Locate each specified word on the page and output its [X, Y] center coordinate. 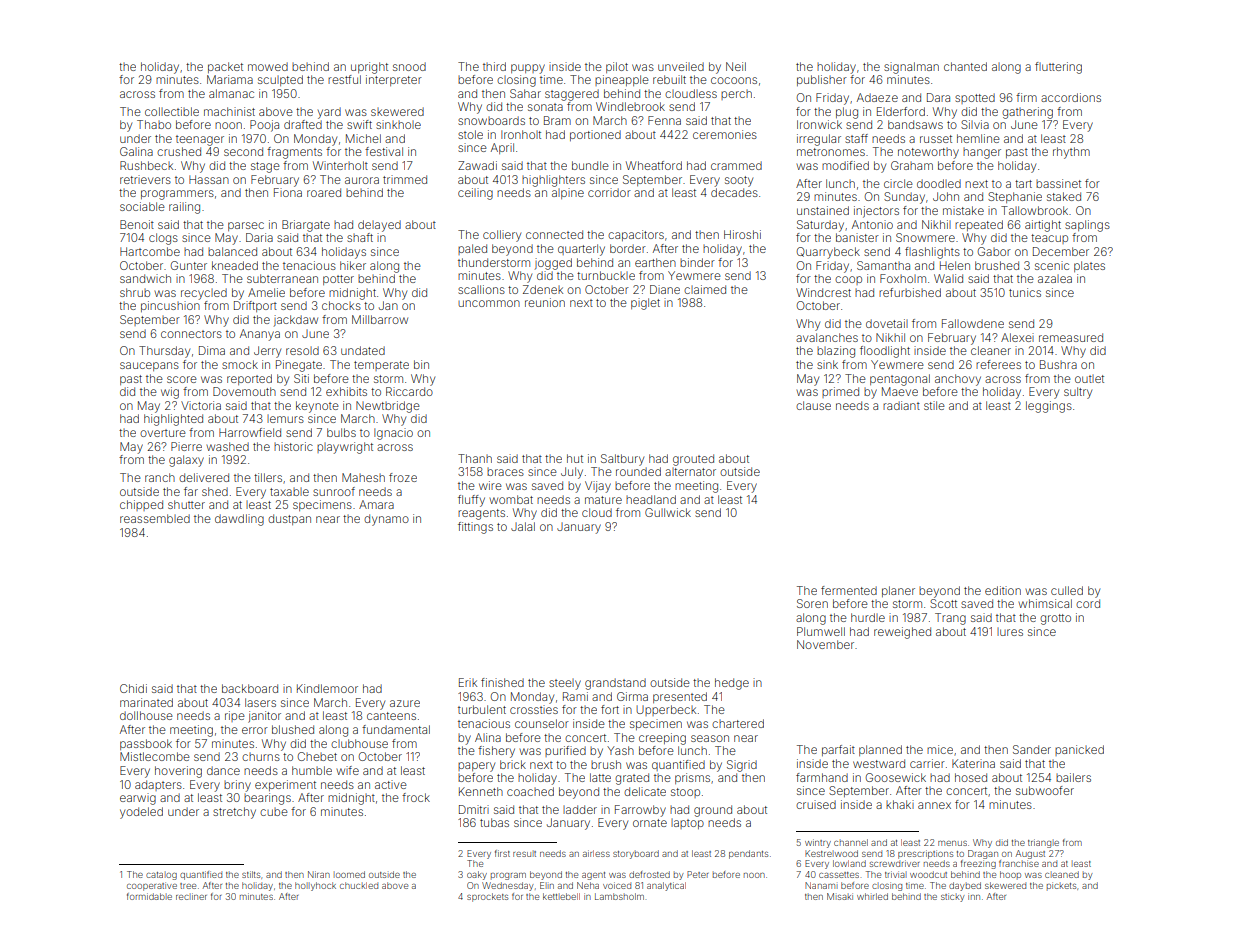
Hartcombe [150, 251]
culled [1067, 590]
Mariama [230, 79]
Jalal [523, 526]
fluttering [1058, 68]
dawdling [239, 520]
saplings [1087, 226]
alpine [568, 193]
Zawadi [477, 165]
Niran [319, 874]
